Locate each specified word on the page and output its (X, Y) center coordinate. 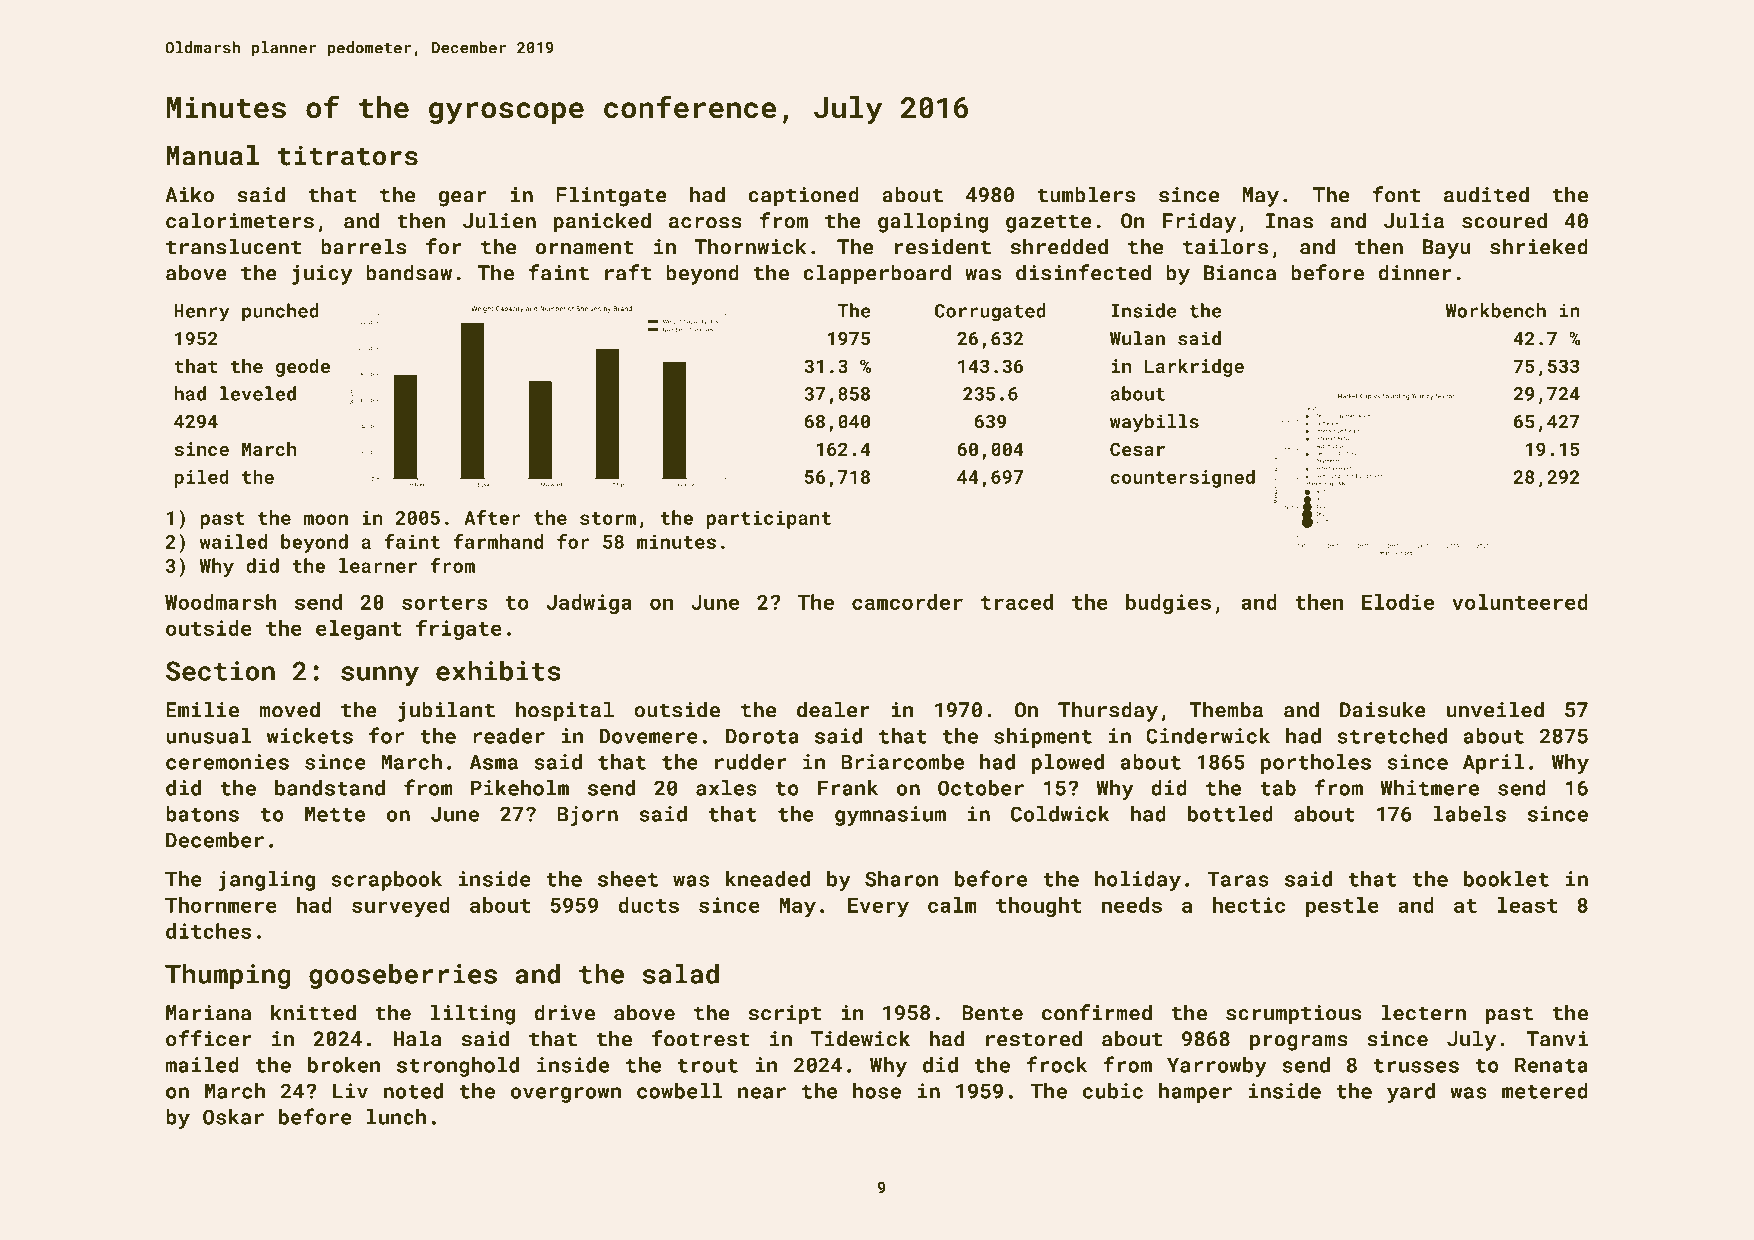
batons (202, 814)
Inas (1289, 221)
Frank (848, 788)
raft (628, 272)
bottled (1230, 814)
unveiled (1495, 709)
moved (289, 709)
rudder (751, 762)
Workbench (1496, 310)
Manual (212, 155)
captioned (803, 196)
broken (344, 1065)
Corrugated (990, 312)
